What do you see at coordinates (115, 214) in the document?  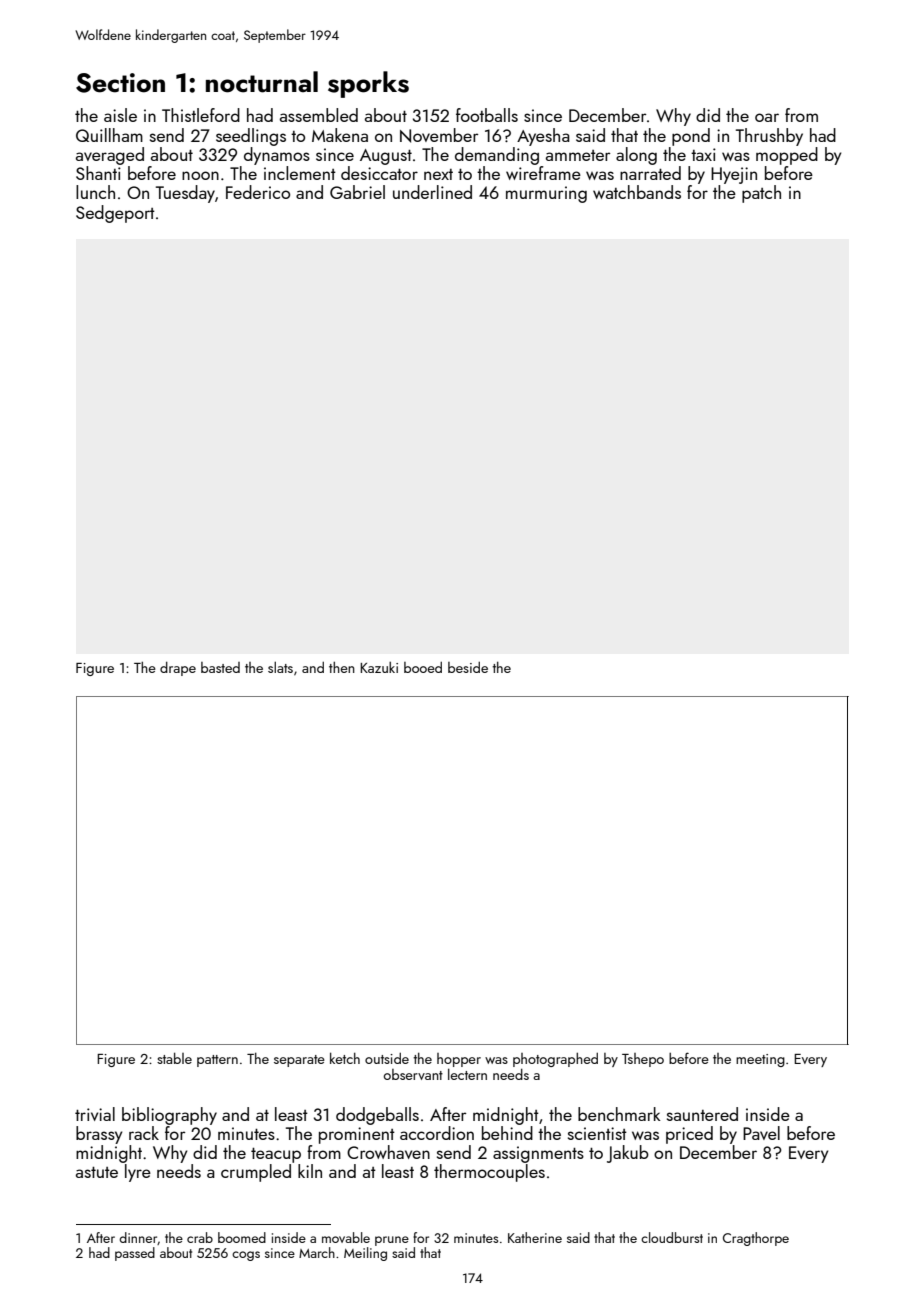 I see `Sedgeport` at bounding box center [115, 214].
